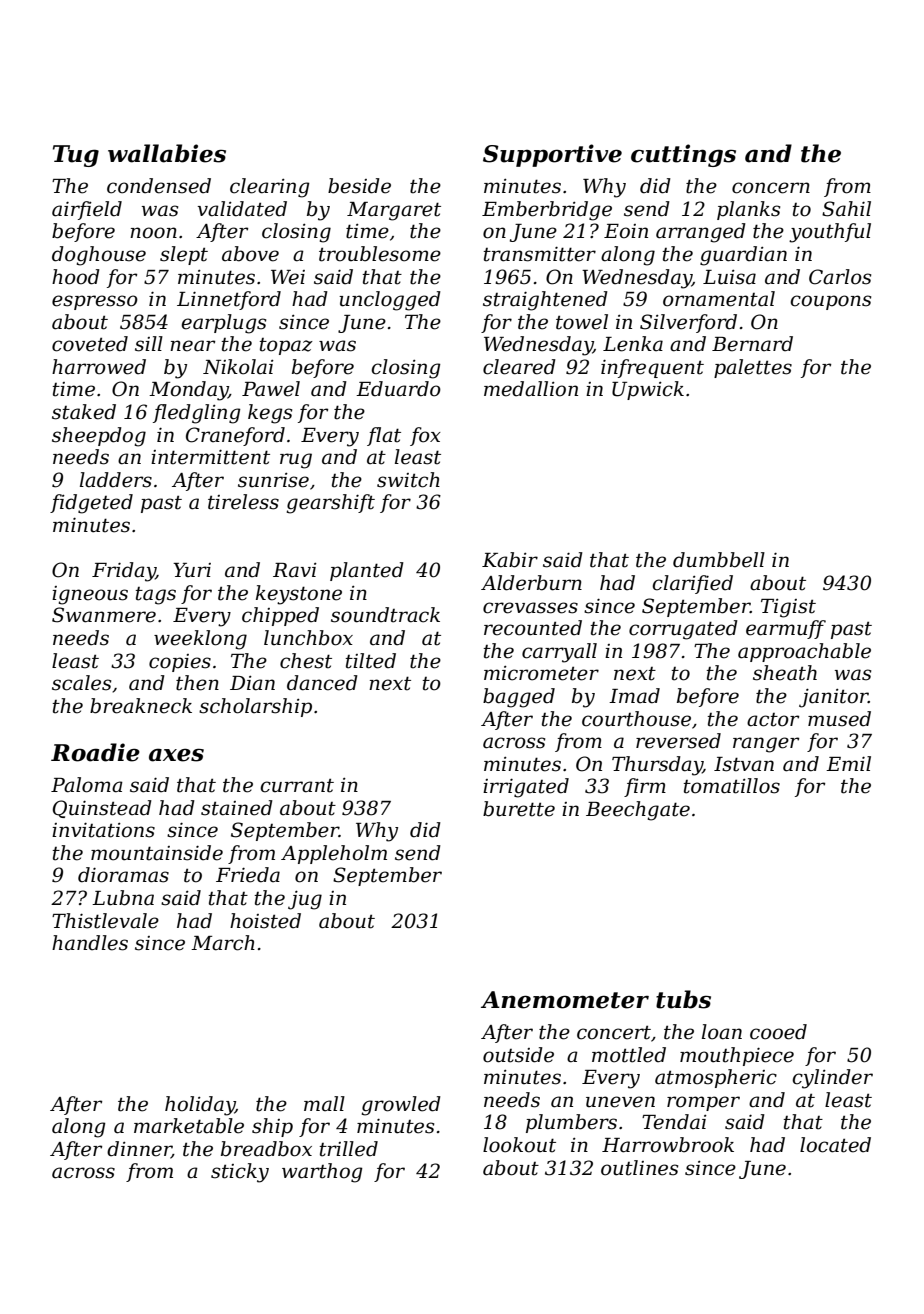  Describe the element at coordinates (390, 301) in the screenshot. I see `unclogged` at that location.
